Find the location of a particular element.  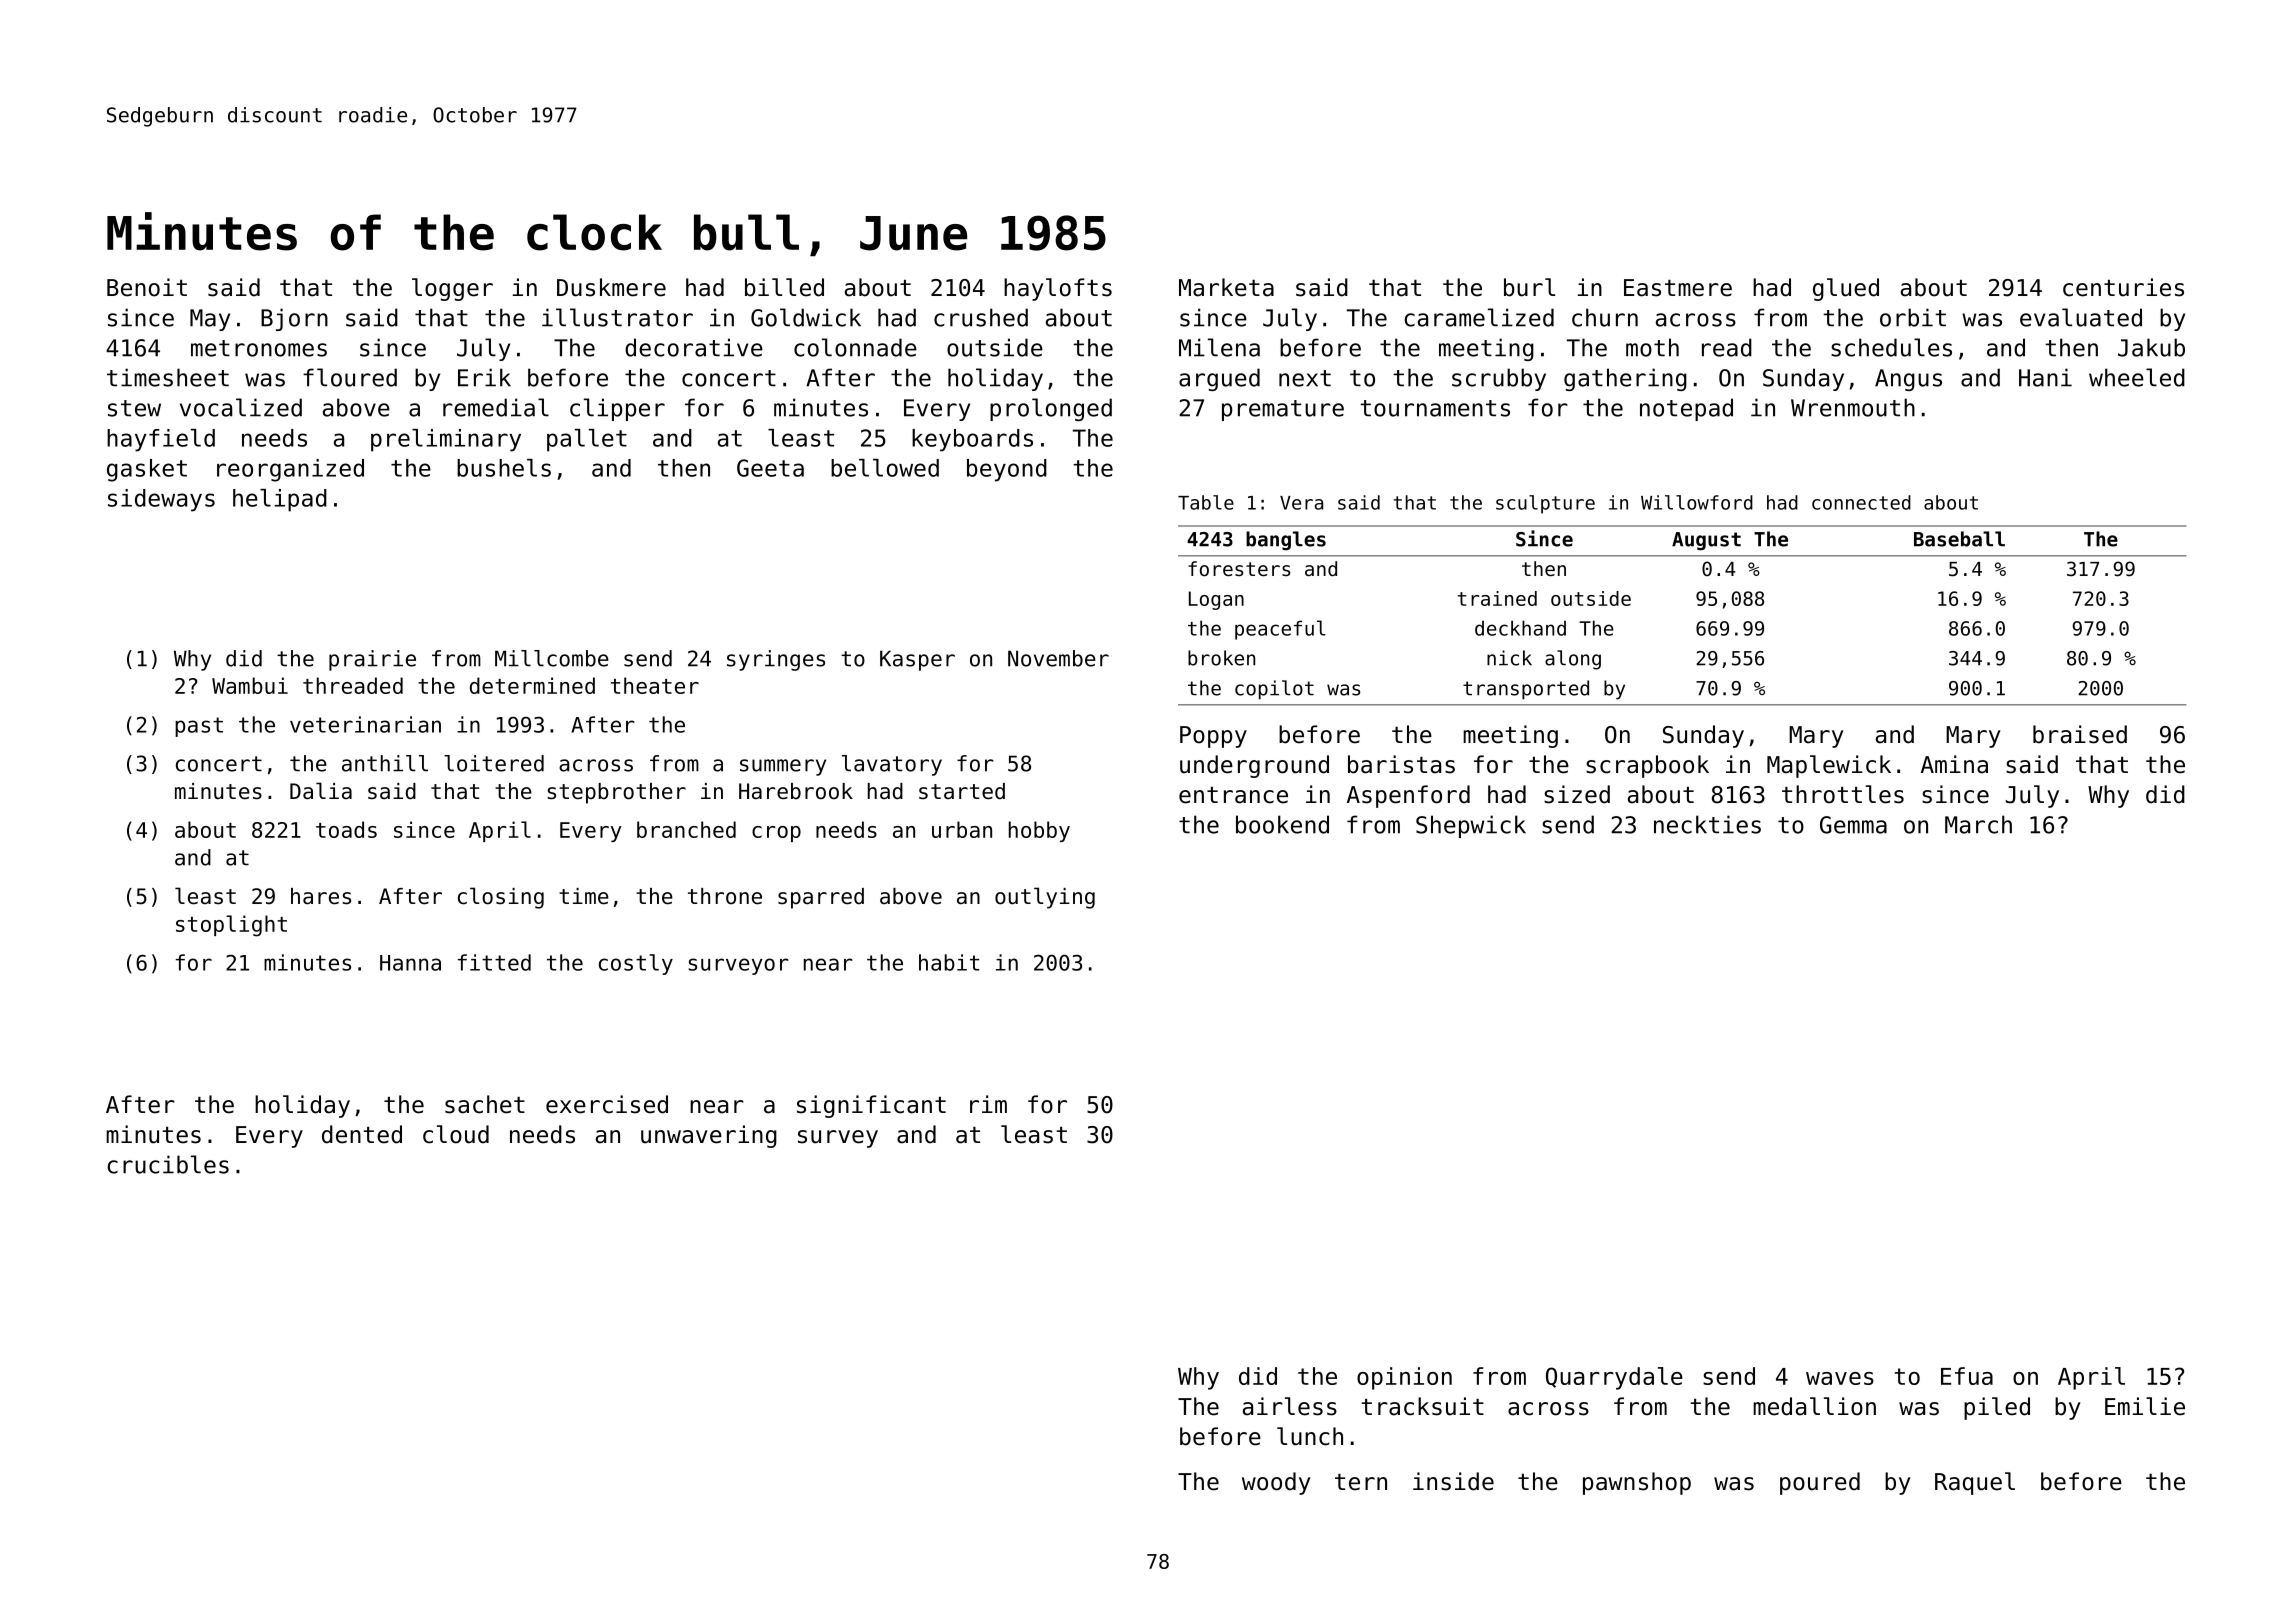

Gemma is located at coordinates (1853, 825).
